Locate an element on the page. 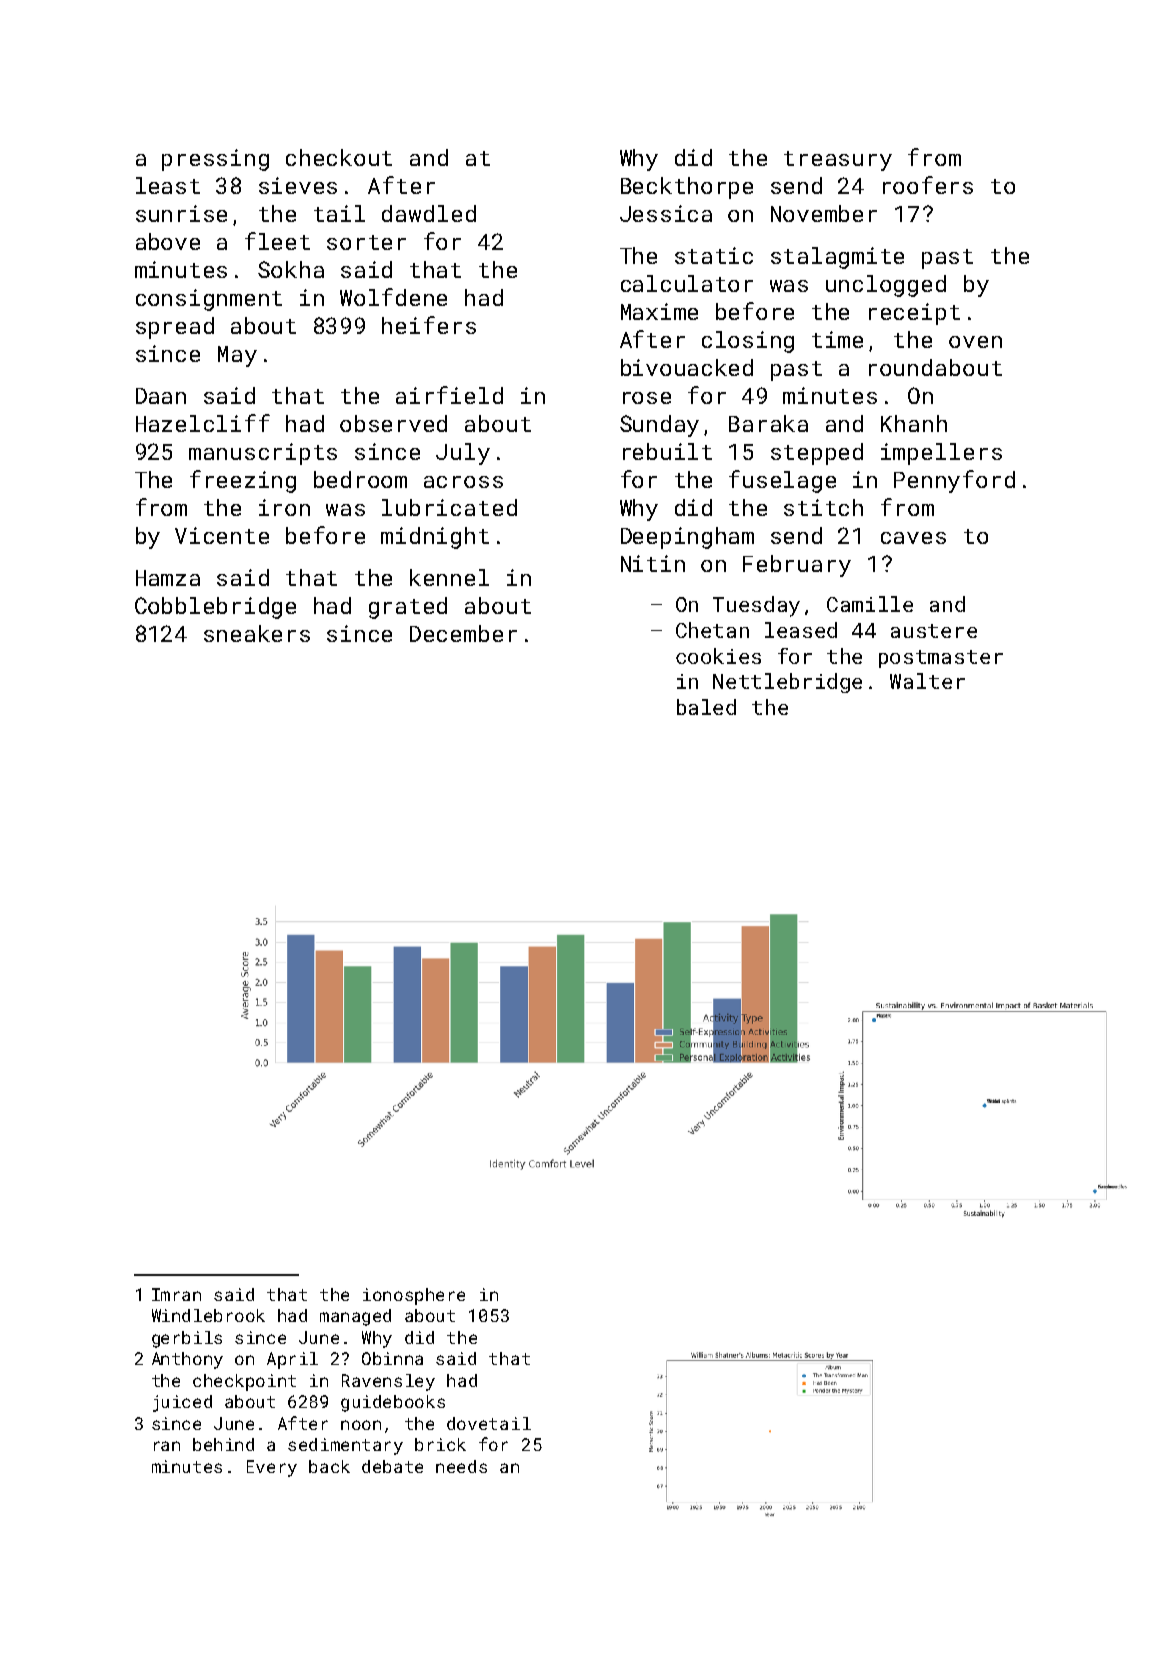 This page has height=1654, width=1165. sneakers is located at coordinates (257, 633).
